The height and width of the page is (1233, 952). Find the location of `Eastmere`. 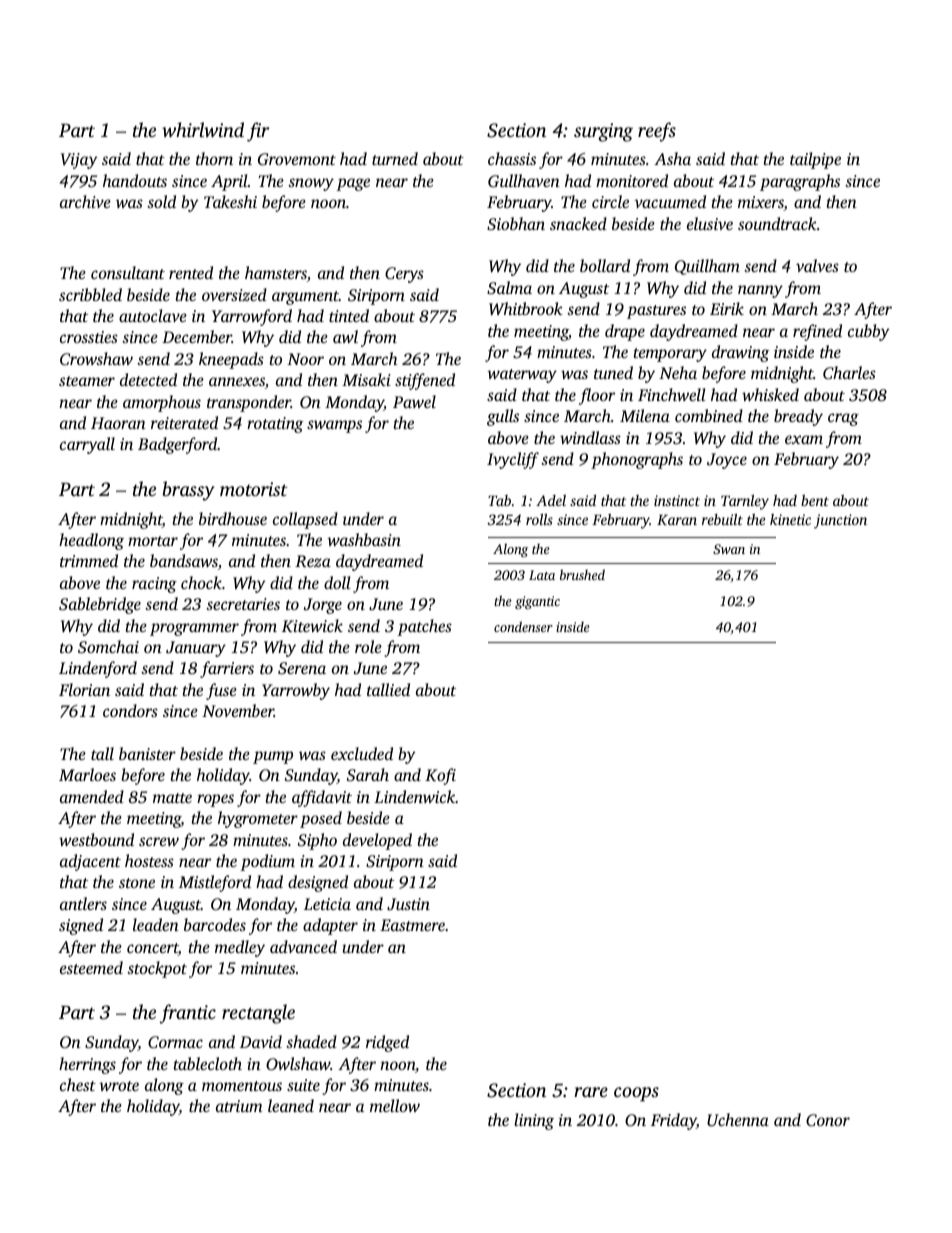

Eastmere is located at coordinates (412, 925).
